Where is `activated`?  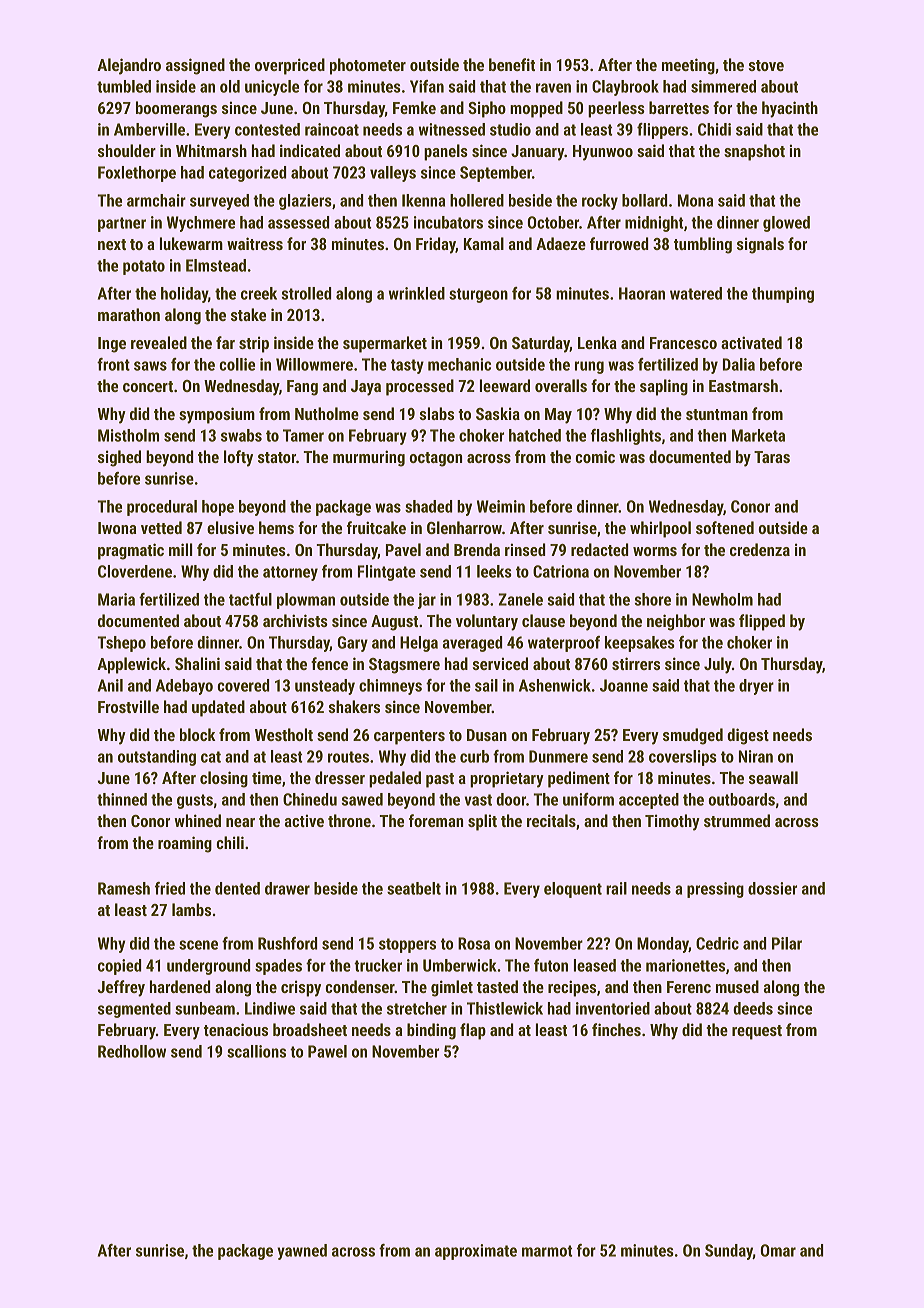
activated is located at coordinates (751, 342).
